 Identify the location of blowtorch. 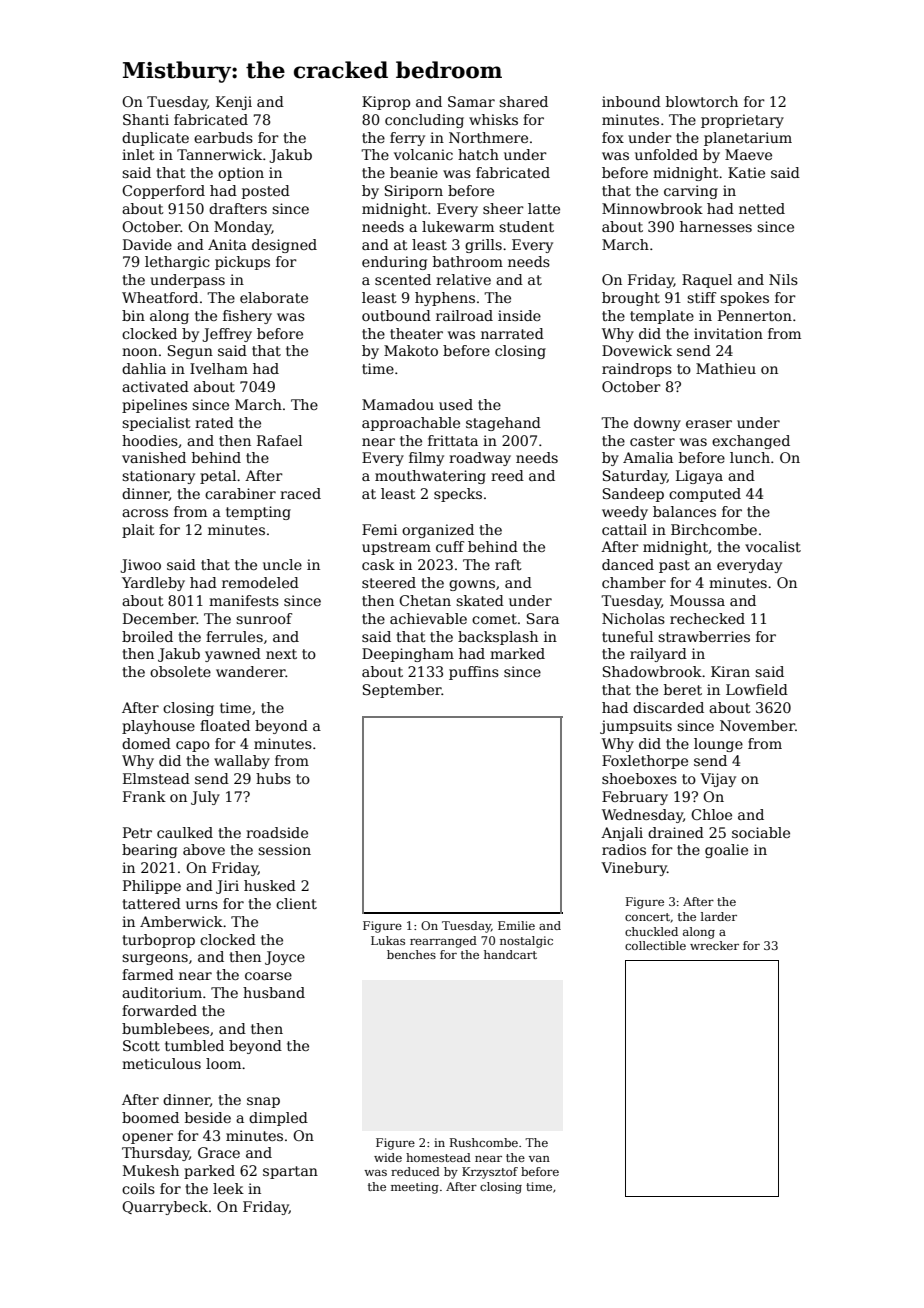
(702, 101).
